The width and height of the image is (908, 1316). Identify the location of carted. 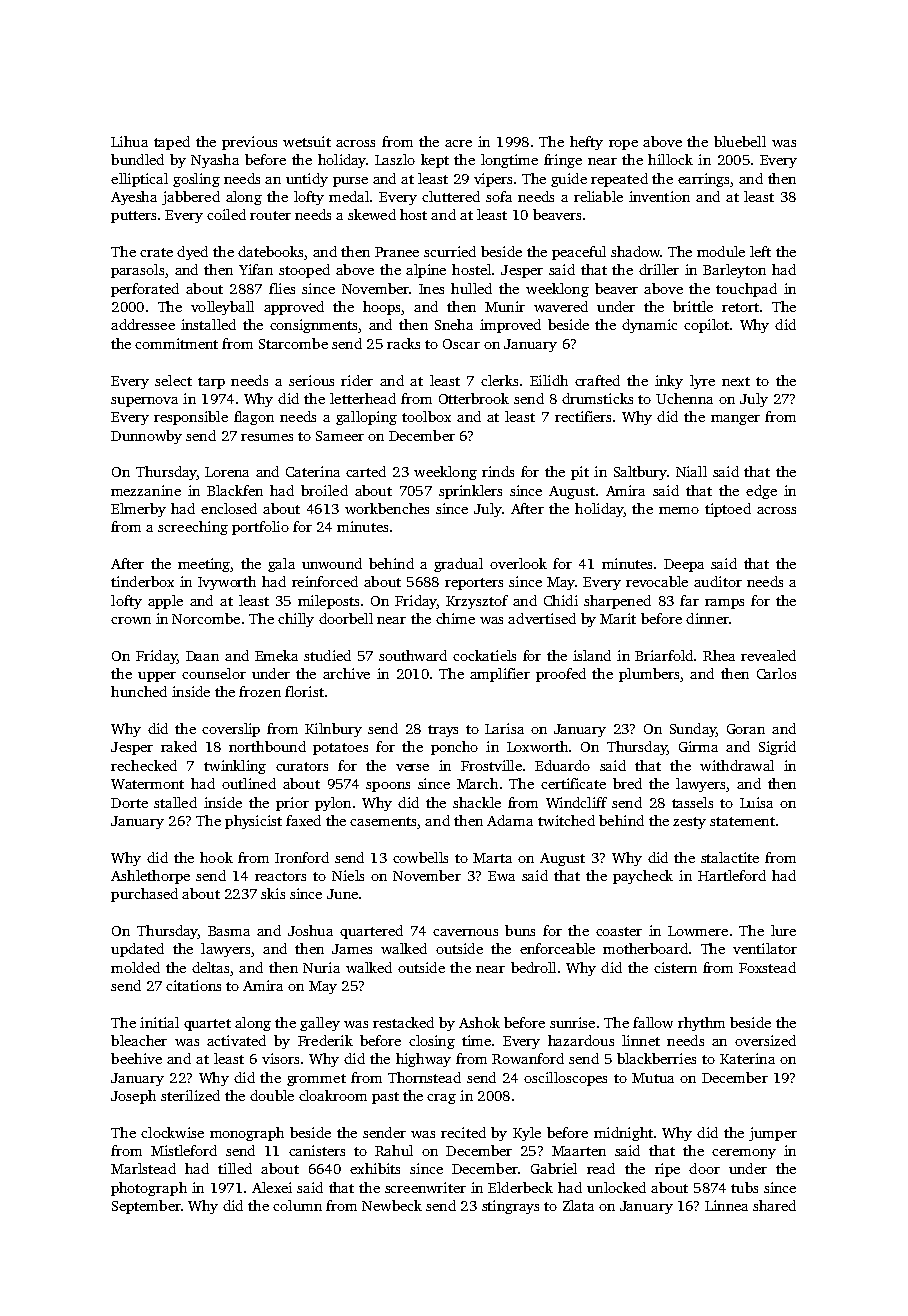
(366, 471).
